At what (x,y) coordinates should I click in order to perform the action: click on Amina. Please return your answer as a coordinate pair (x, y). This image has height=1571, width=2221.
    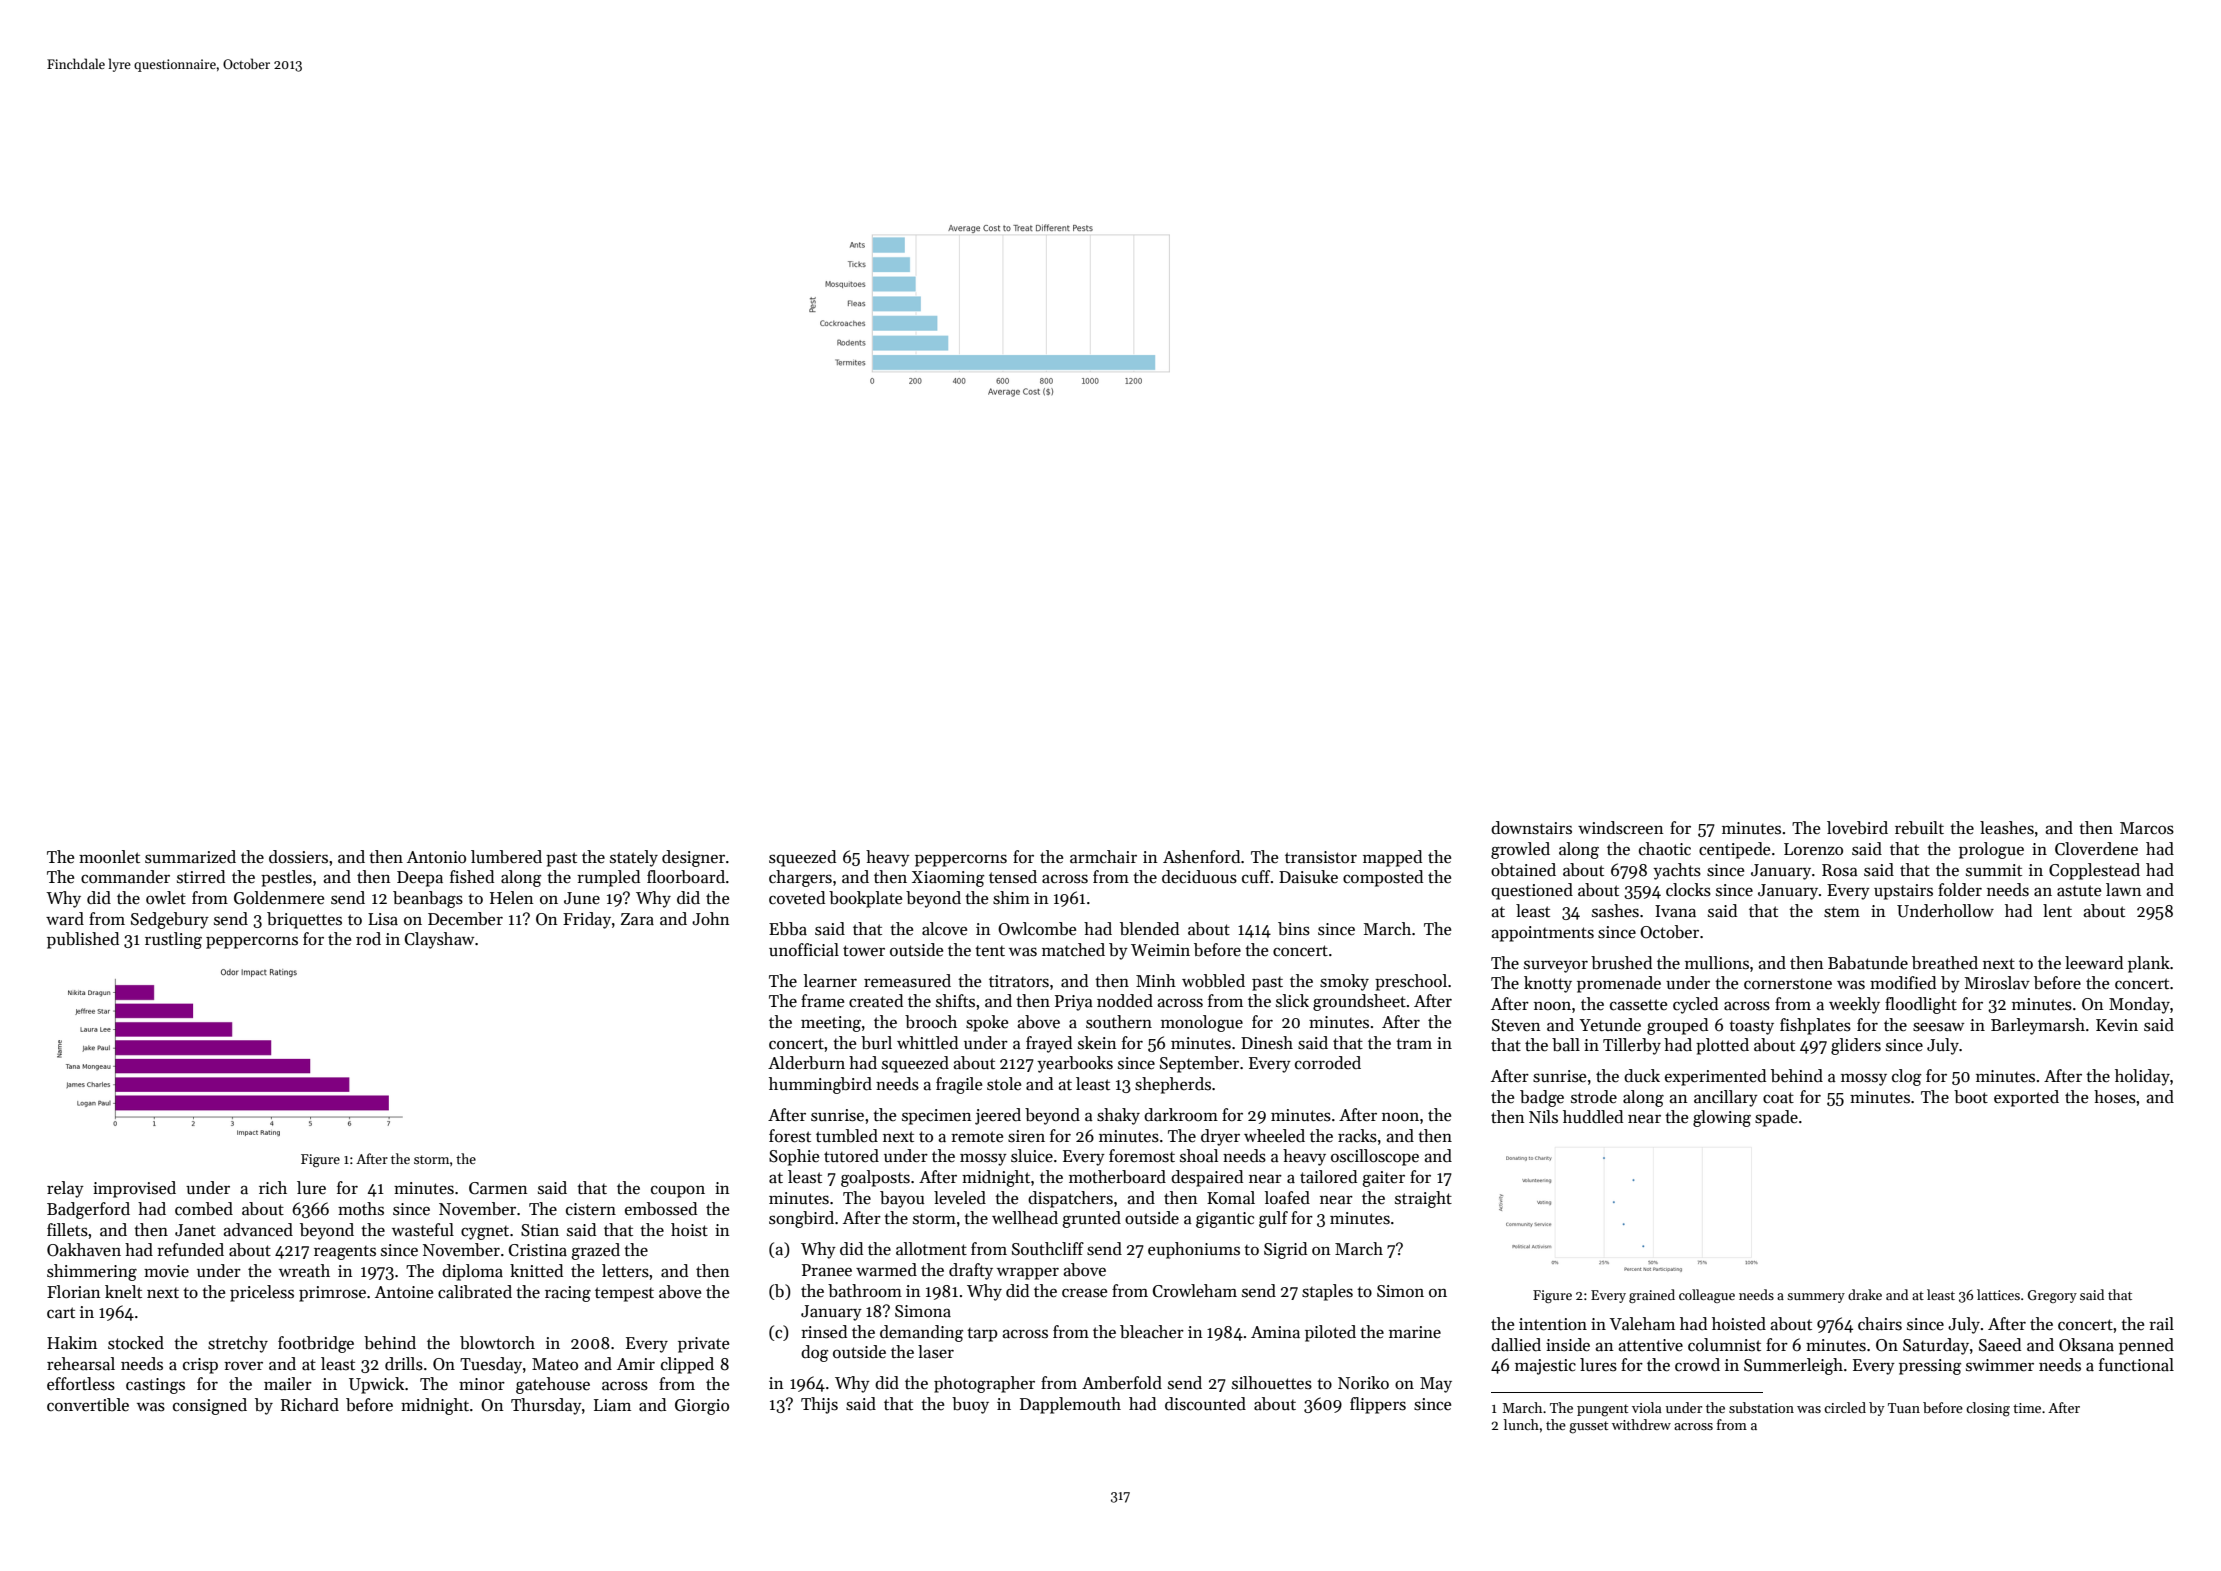
    Looking at the image, I should click on (1275, 1332).
